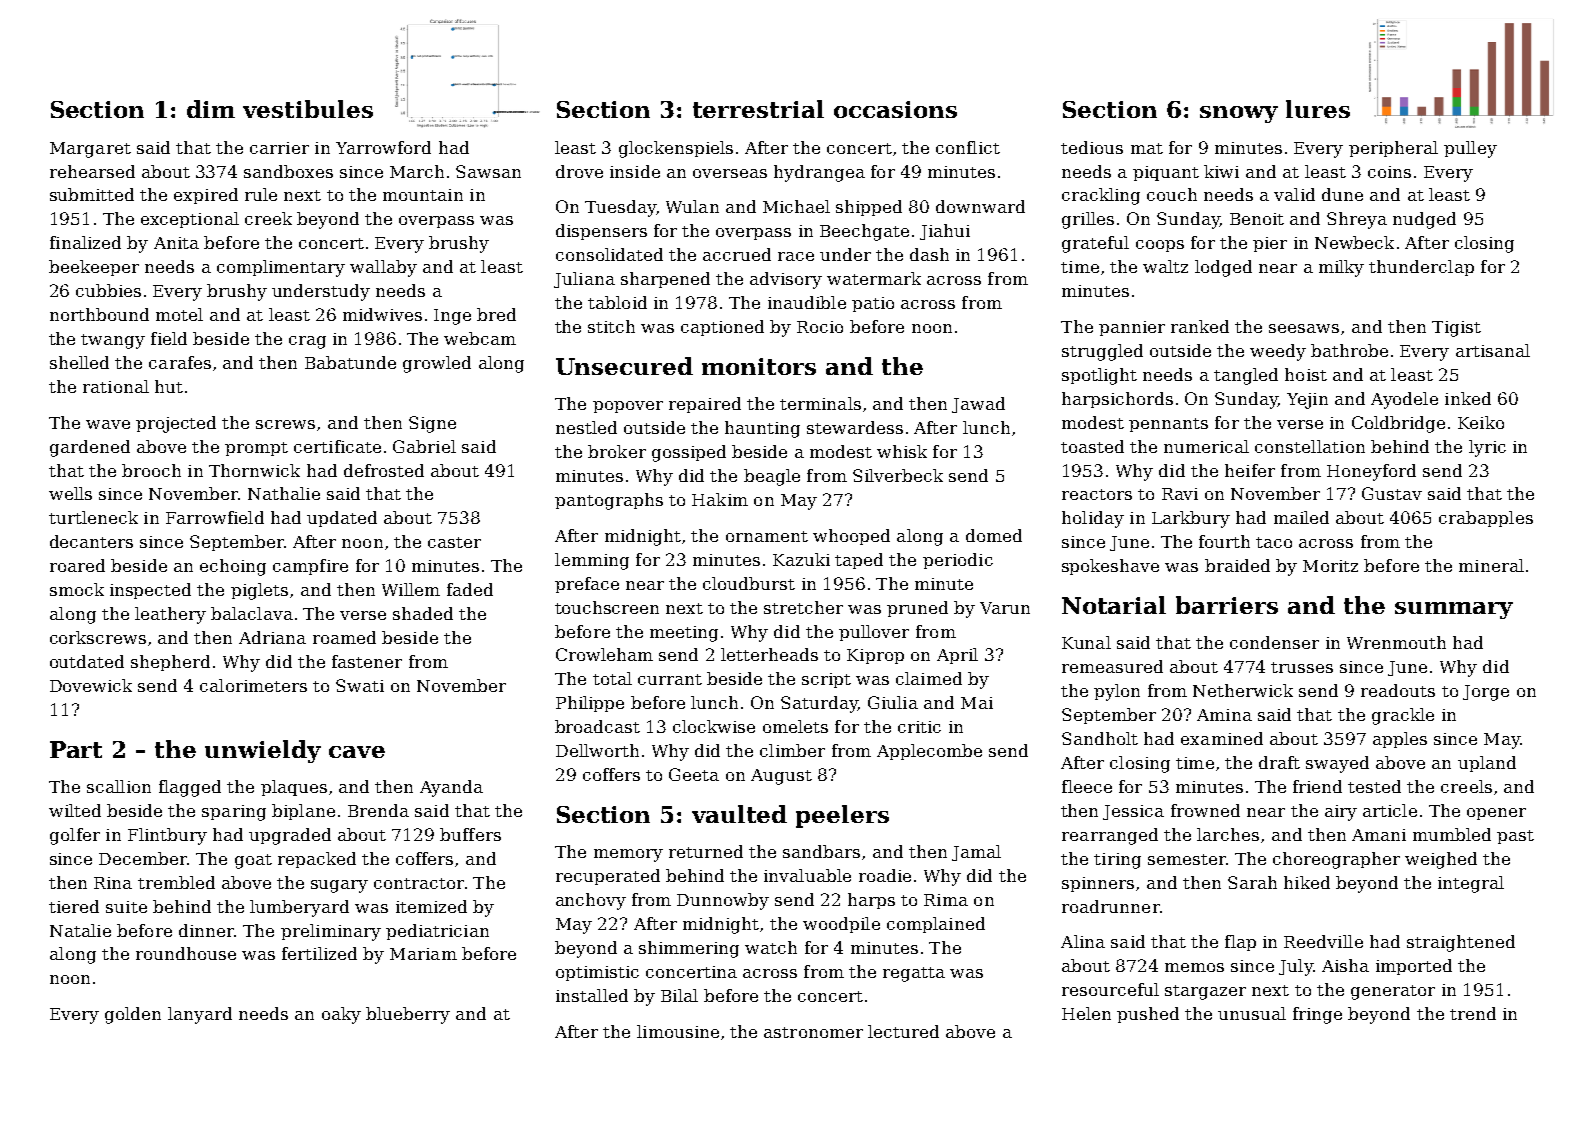  What do you see at coordinates (92, 194) in the image?
I see `submitted` at bounding box center [92, 194].
